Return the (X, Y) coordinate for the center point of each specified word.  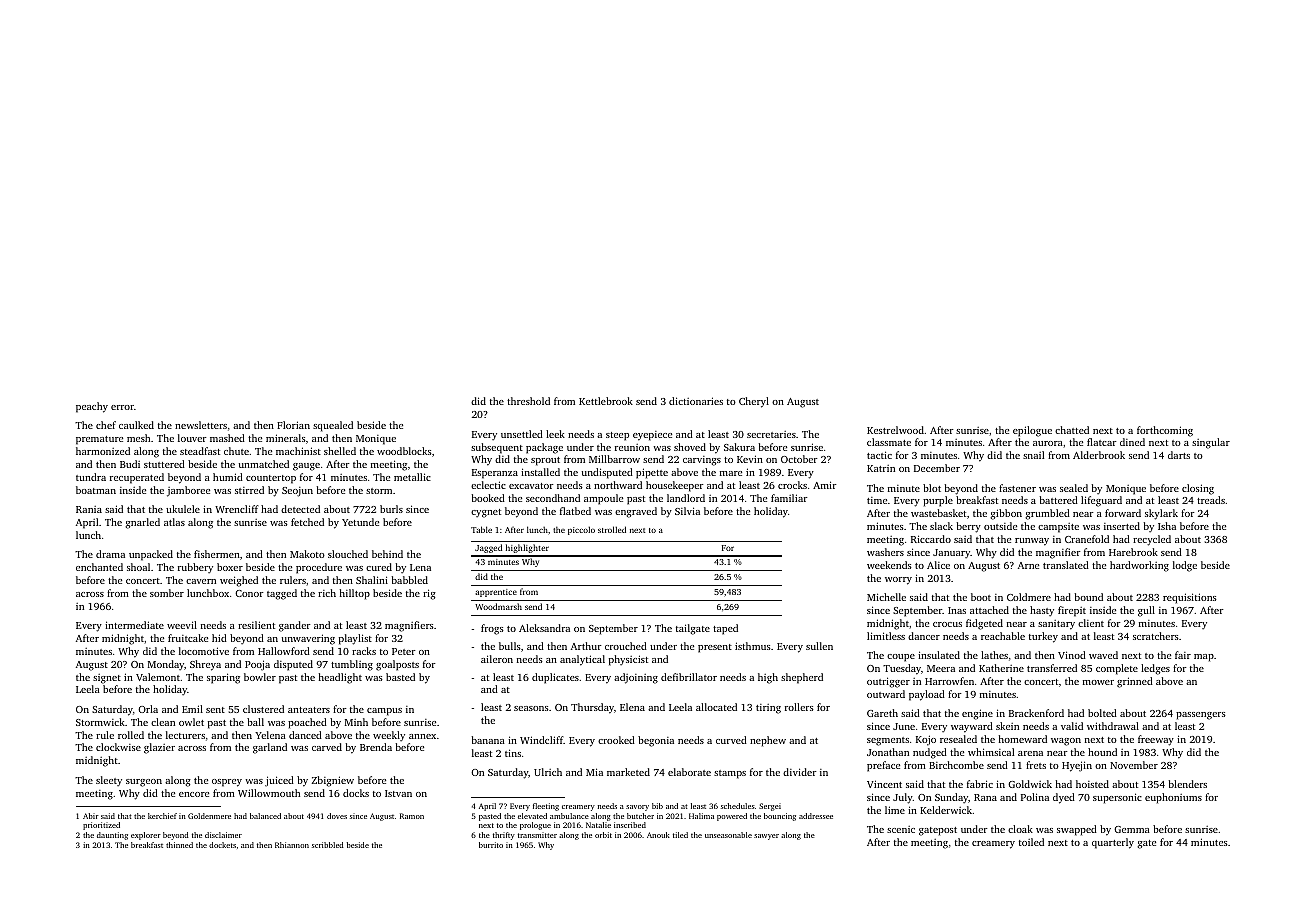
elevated (532, 816)
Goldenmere (209, 816)
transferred (1052, 668)
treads (1211, 500)
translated (1066, 565)
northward (618, 485)
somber (167, 593)
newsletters (201, 425)
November (1134, 765)
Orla (148, 709)
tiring (768, 709)
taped (725, 629)
